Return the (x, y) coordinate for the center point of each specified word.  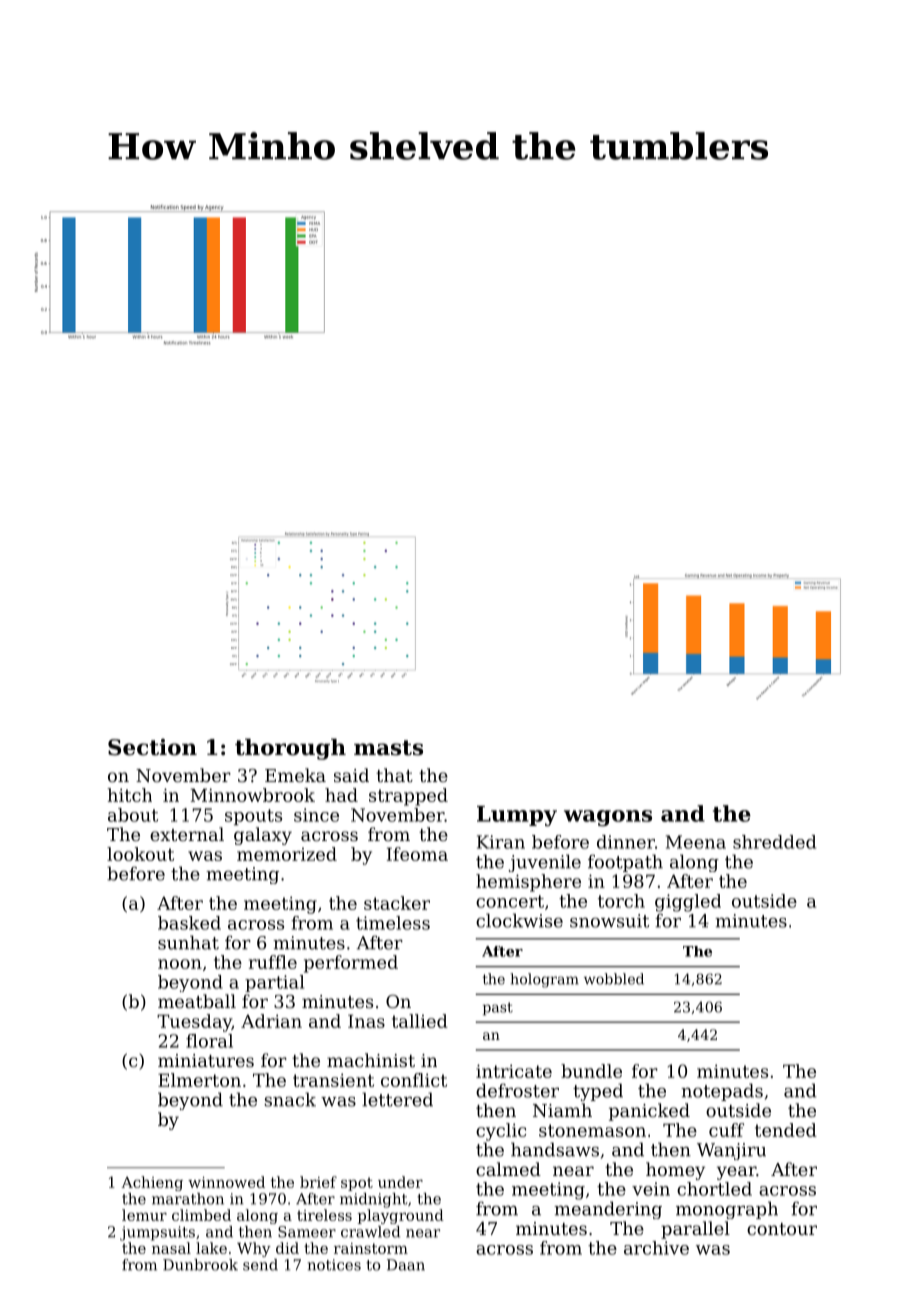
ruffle (273, 962)
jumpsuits (157, 1233)
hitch (129, 795)
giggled (688, 903)
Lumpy (517, 816)
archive (656, 1248)
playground (401, 1216)
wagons (608, 818)
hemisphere (528, 883)
